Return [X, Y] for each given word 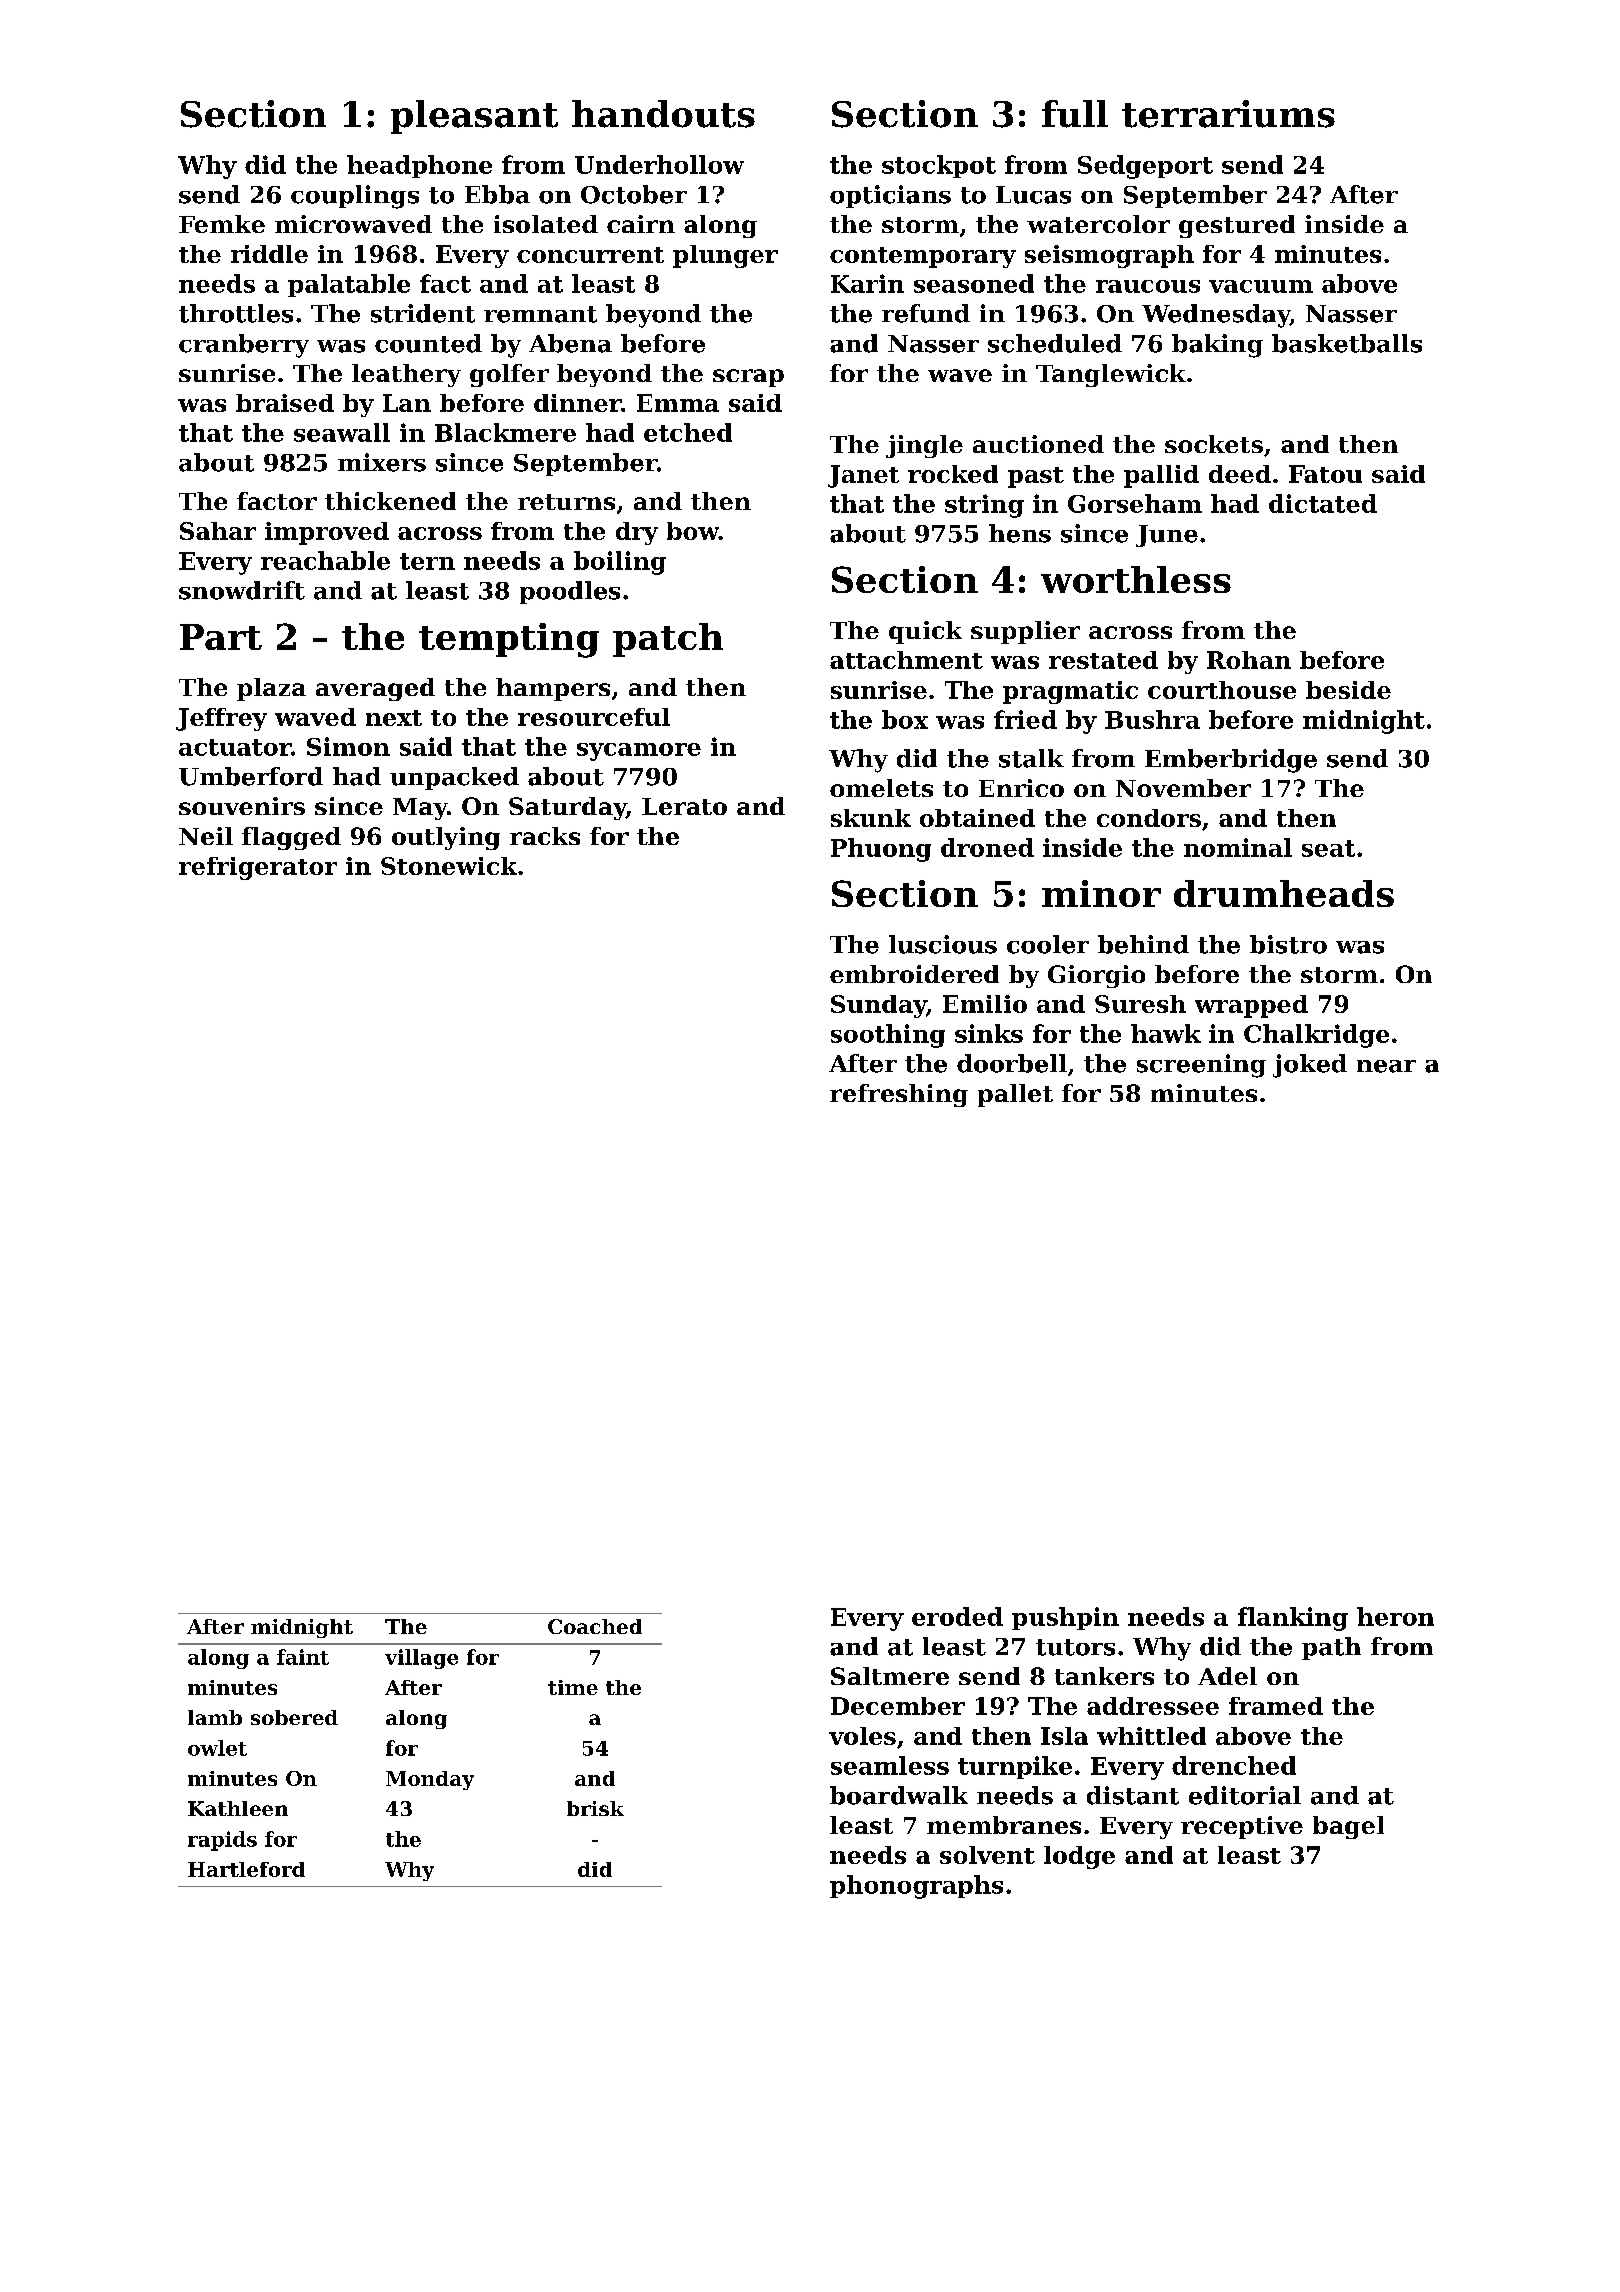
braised [285, 403]
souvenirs [242, 806]
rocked [953, 474]
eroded [957, 1616]
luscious [943, 944]
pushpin [1065, 1618]
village [421, 1659]
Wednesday [1216, 316]
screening [1201, 1066]
